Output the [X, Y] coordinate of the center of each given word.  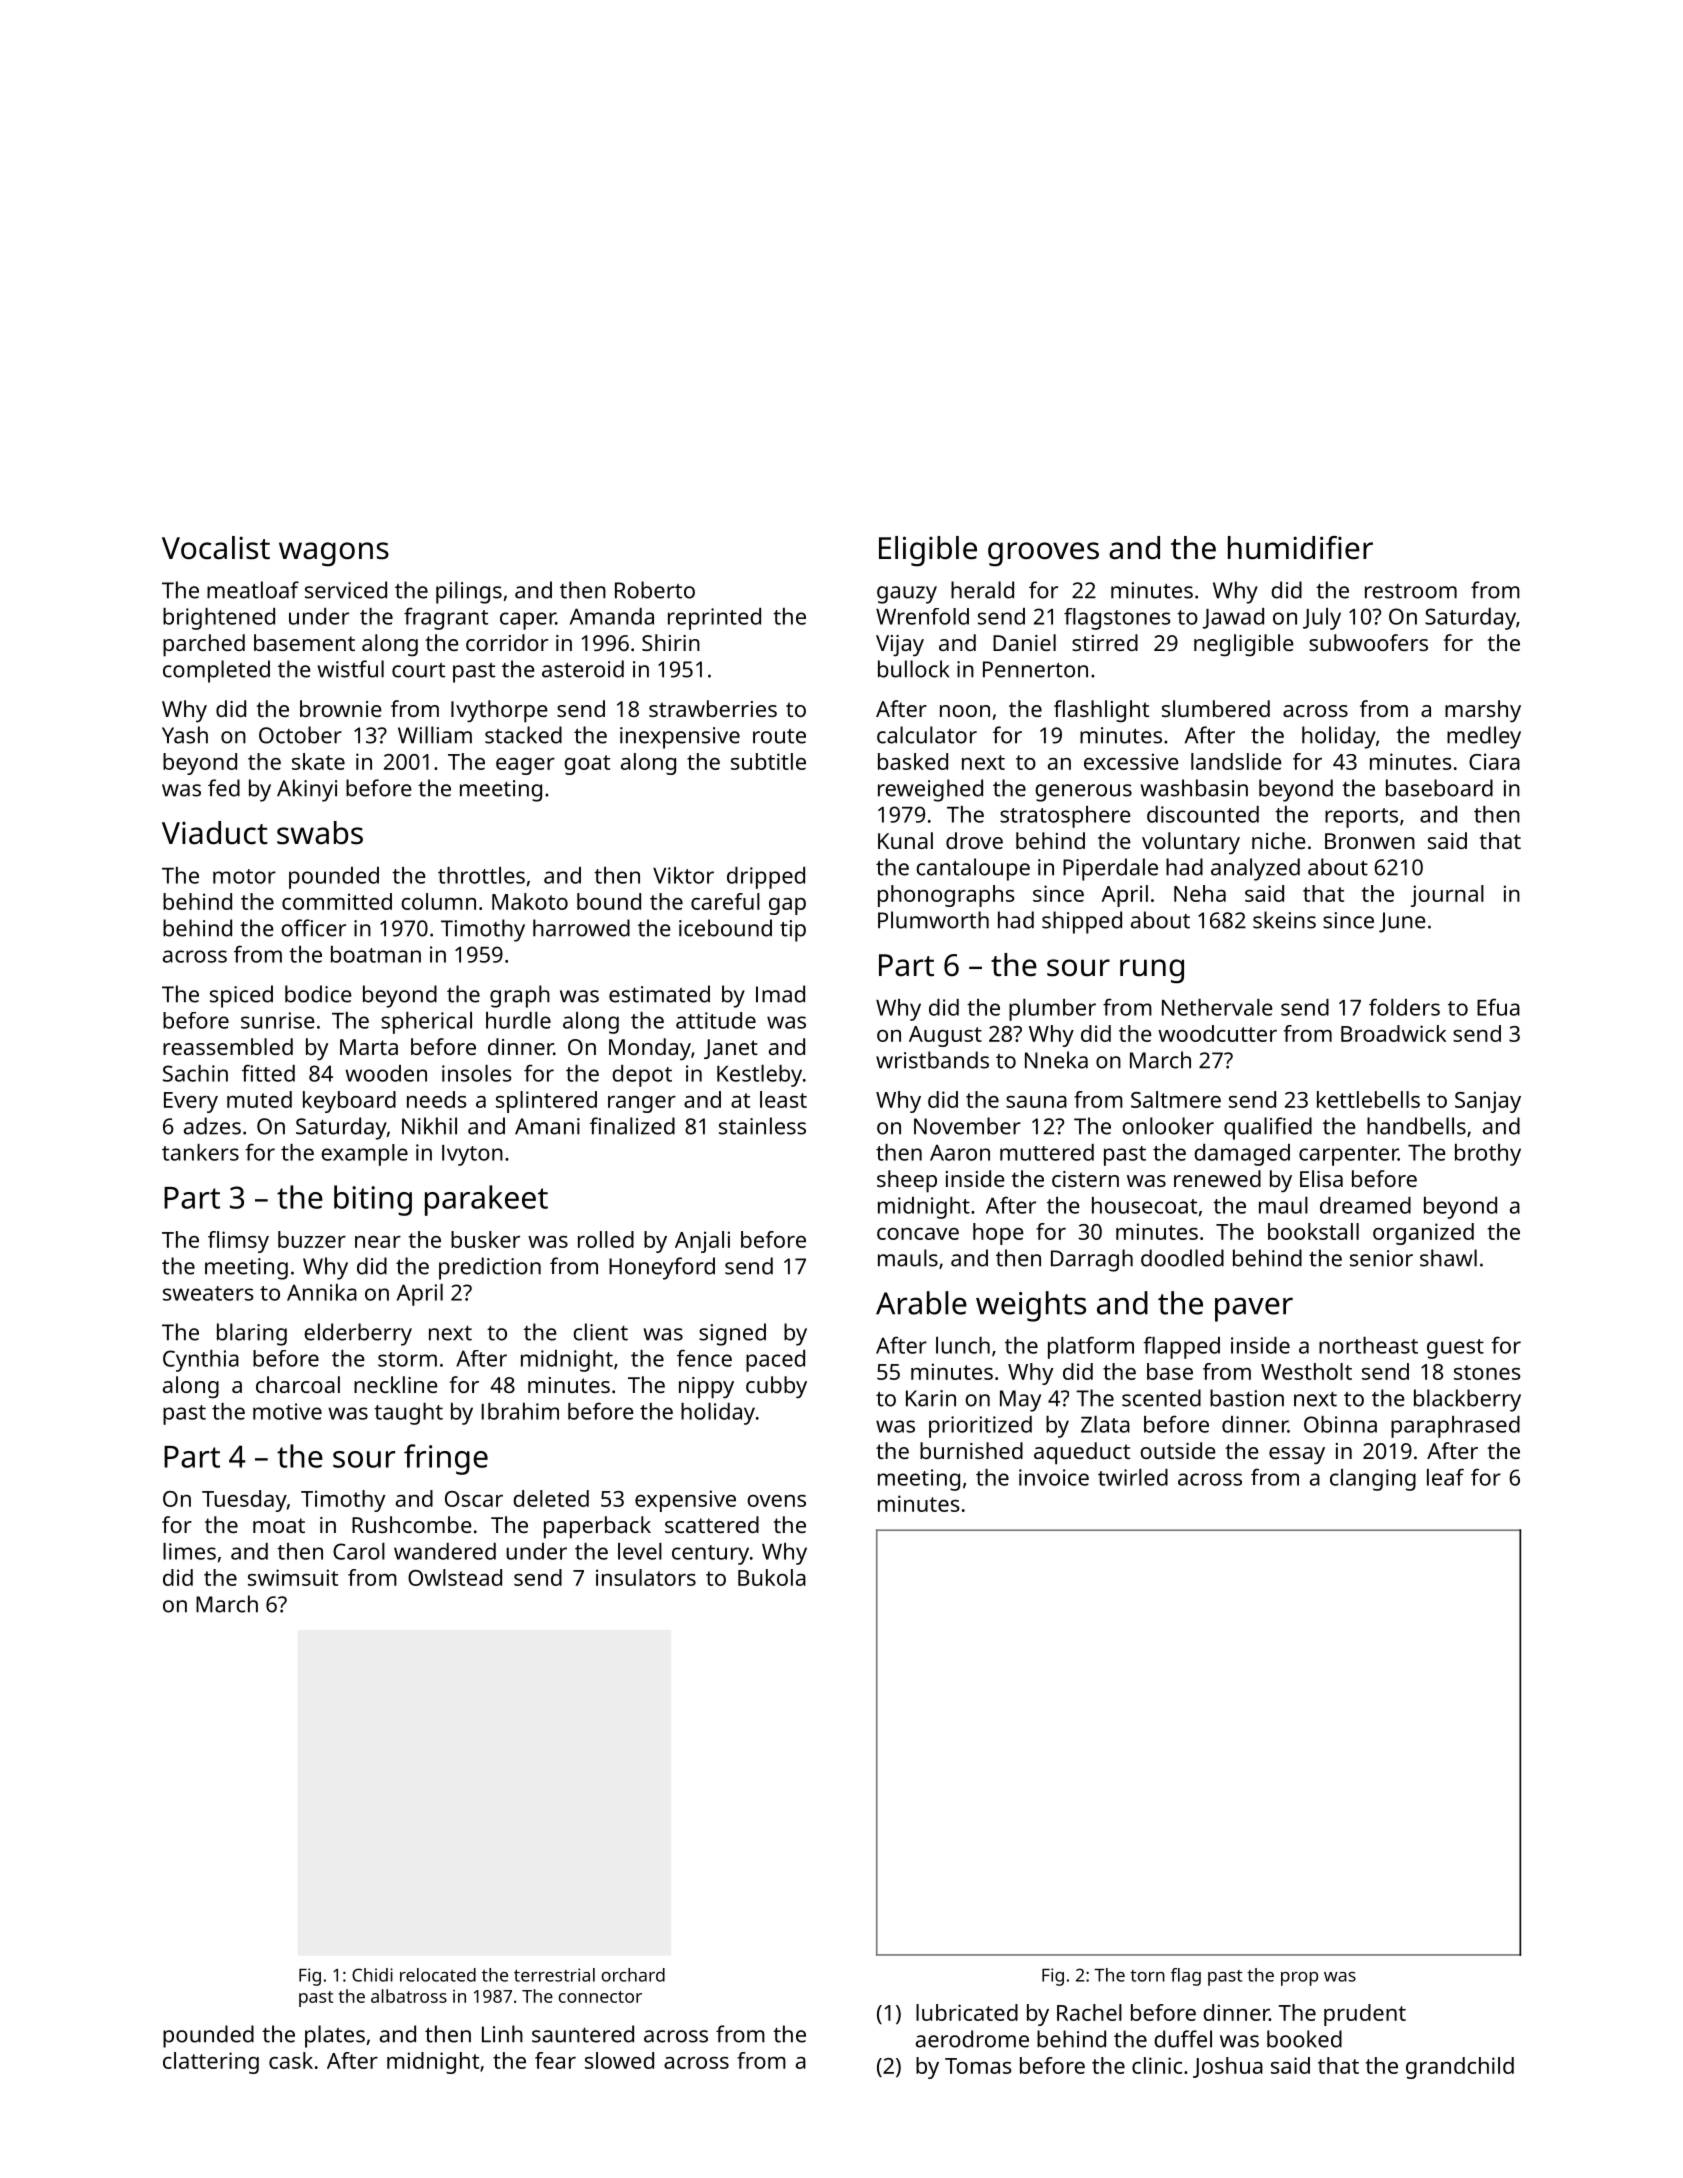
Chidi [372, 1975]
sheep [907, 1181]
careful [725, 901]
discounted [1203, 814]
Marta [369, 1047]
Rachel [1089, 2012]
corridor [507, 642]
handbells [1416, 1126]
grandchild [1460, 2068]
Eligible [928, 551]
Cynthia [201, 1361]
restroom [1411, 591]
